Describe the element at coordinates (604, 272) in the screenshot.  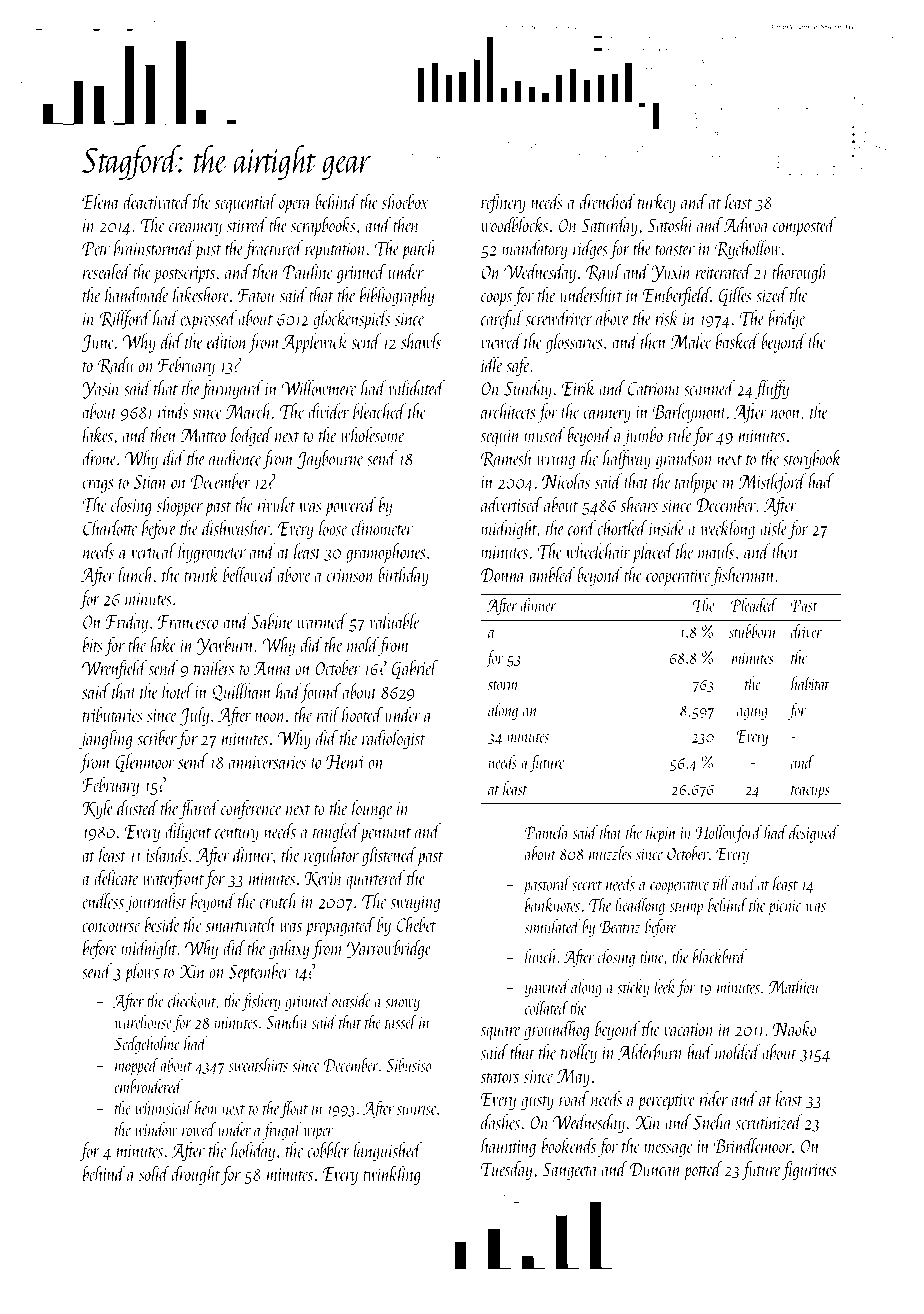
I see `Raul` at that location.
